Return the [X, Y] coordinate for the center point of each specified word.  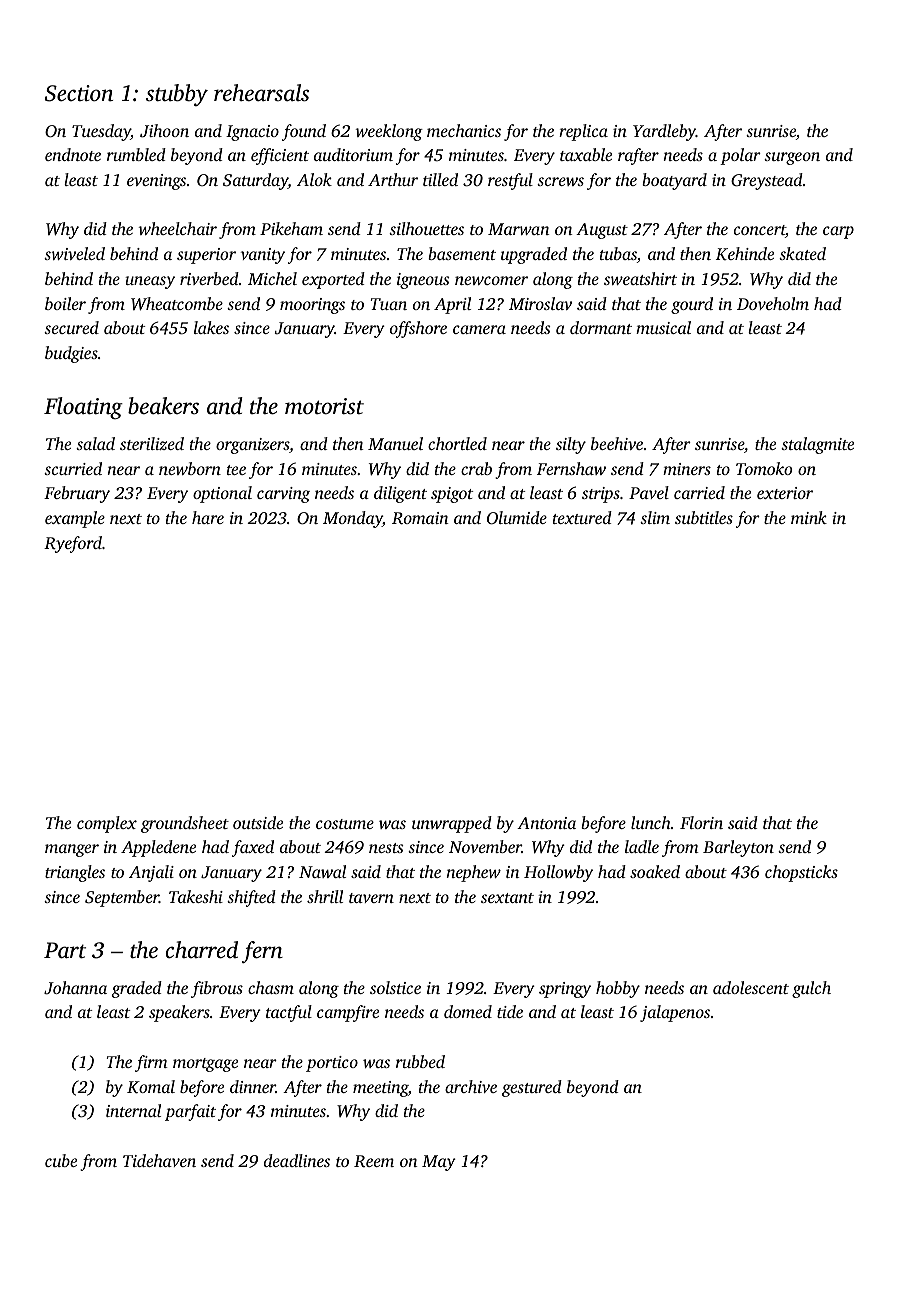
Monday [353, 519]
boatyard [674, 181]
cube [61, 1160]
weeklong [389, 132]
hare [208, 517]
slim [655, 517]
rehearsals [261, 93]
